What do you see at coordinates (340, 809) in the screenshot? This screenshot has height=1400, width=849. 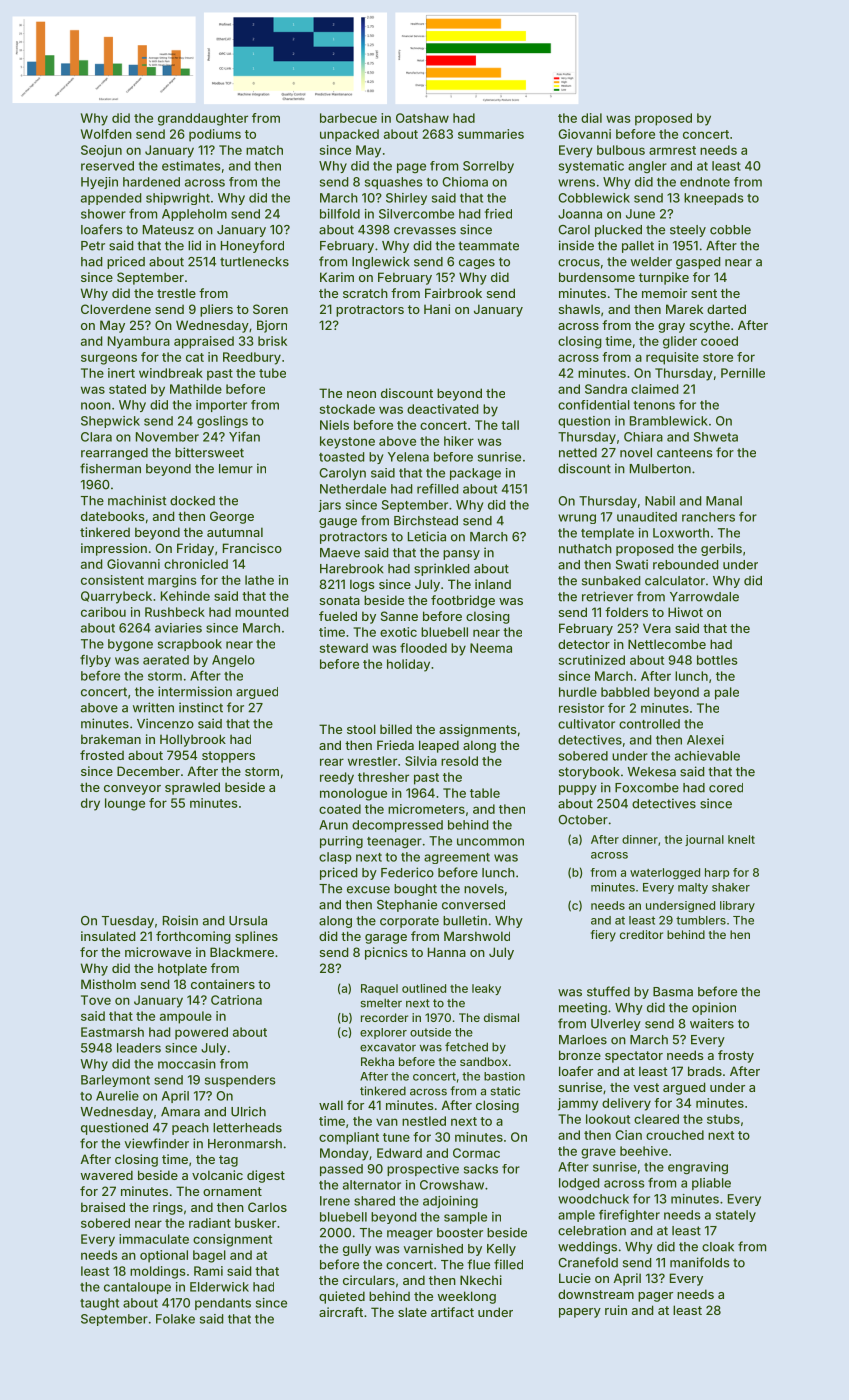 I see `coated` at bounding box center [340, 809].
